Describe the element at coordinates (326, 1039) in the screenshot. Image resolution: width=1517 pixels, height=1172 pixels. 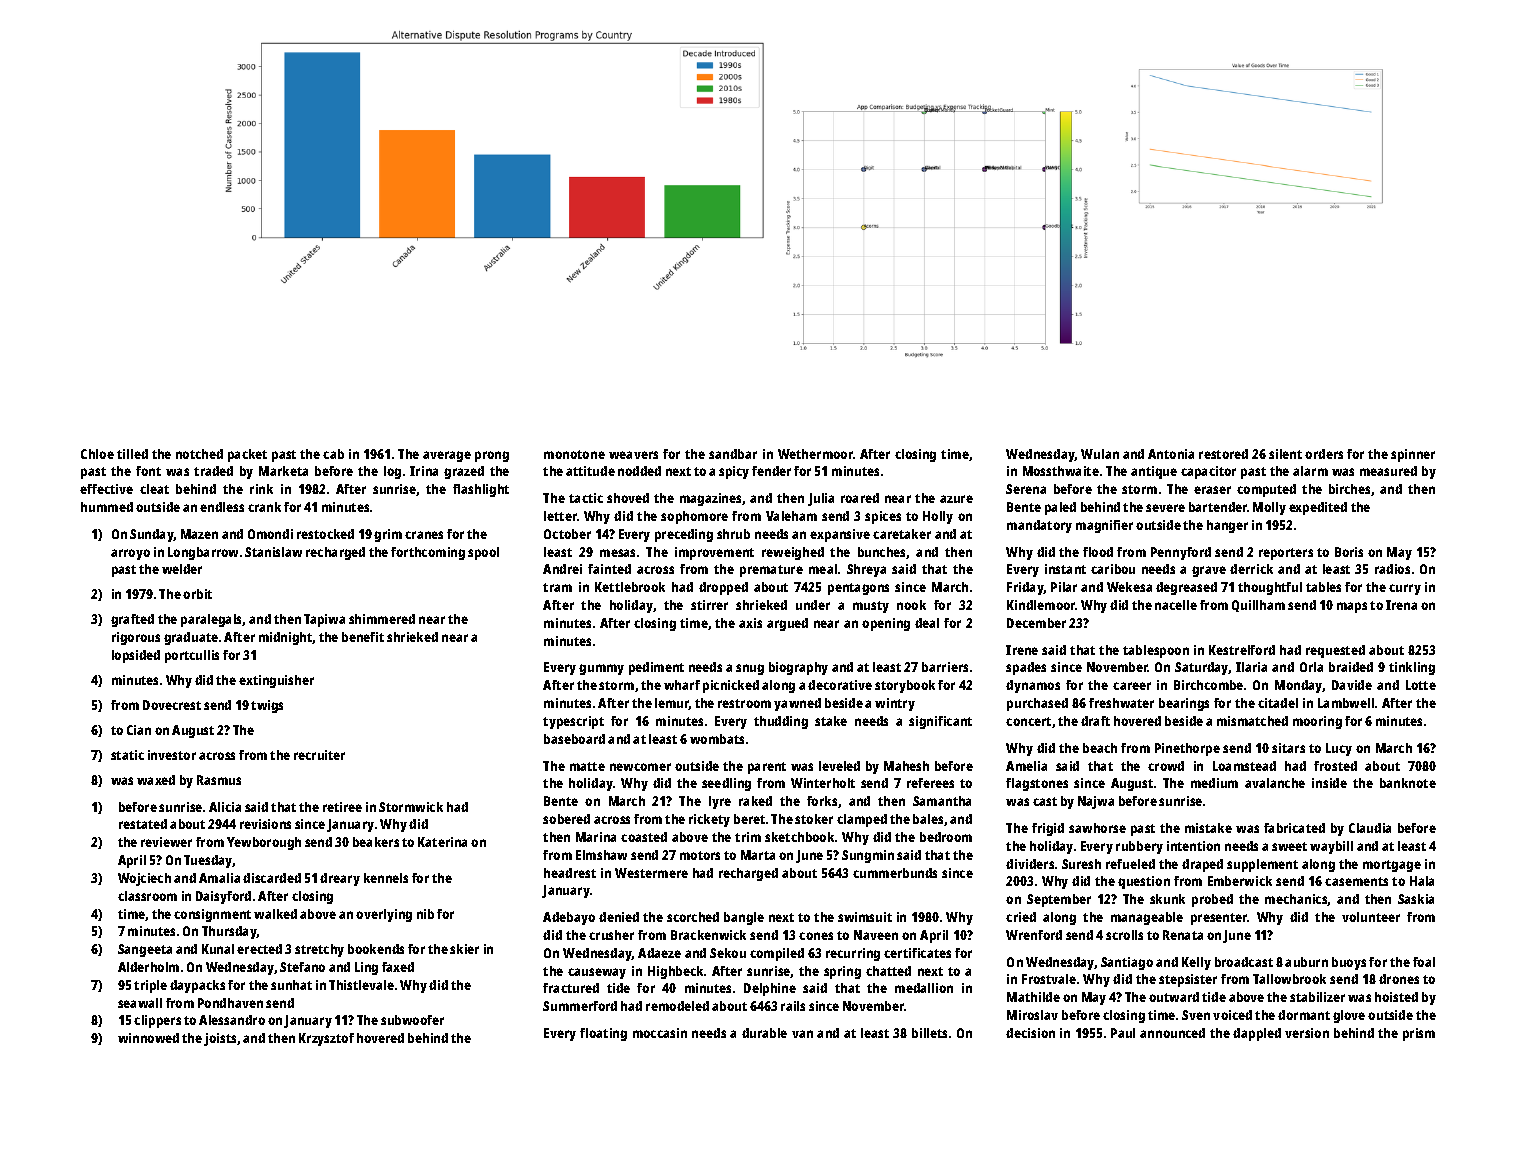
I see `Krzysztof` at that location.
